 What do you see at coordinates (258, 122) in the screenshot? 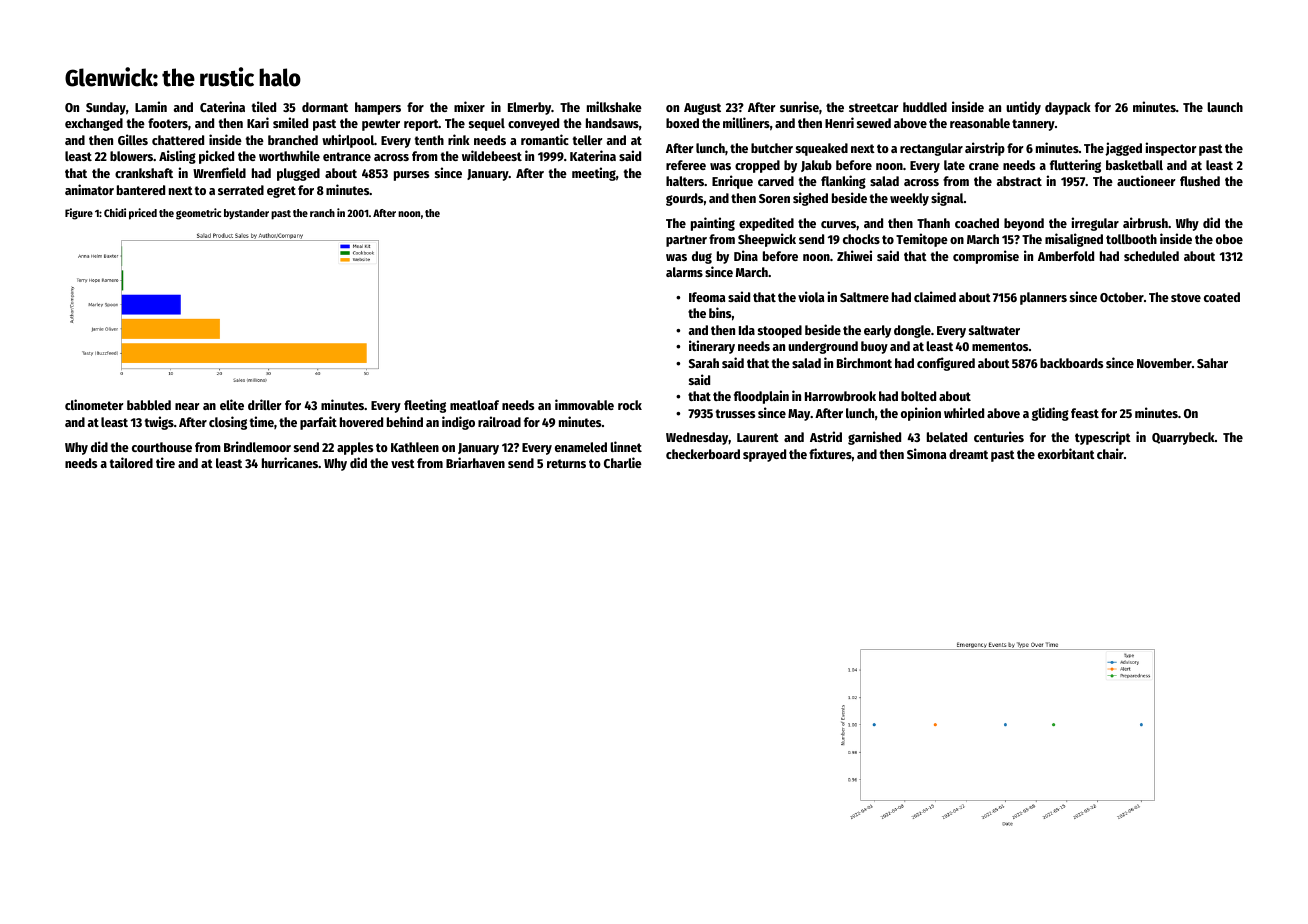
I see `Kari` at bounding box center [258, 122].
